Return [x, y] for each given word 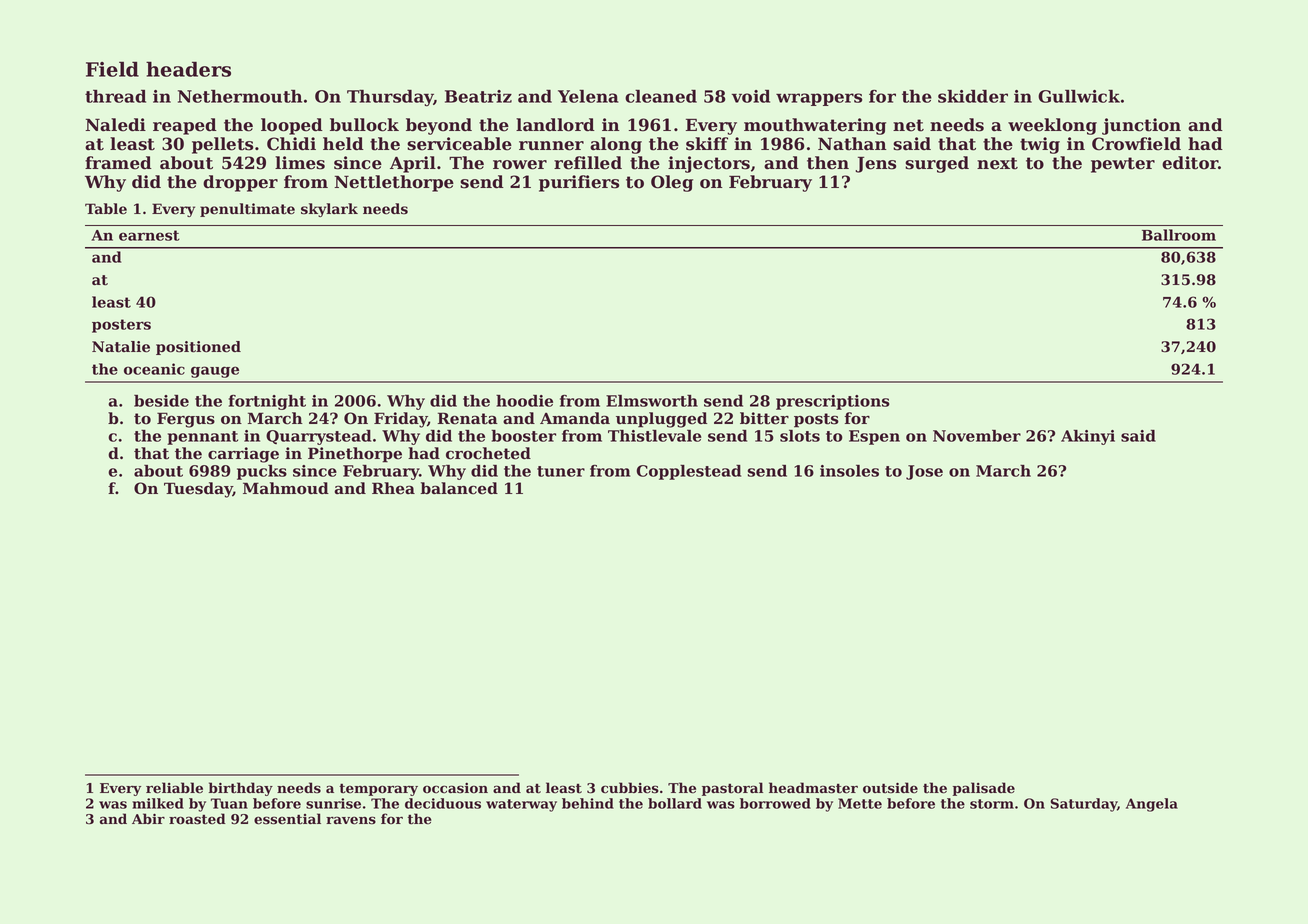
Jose [924, 472]
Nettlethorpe [394, 183]
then [828, 163]
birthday [241, 789]
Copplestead [689, 472]
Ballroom [1179, 235]
